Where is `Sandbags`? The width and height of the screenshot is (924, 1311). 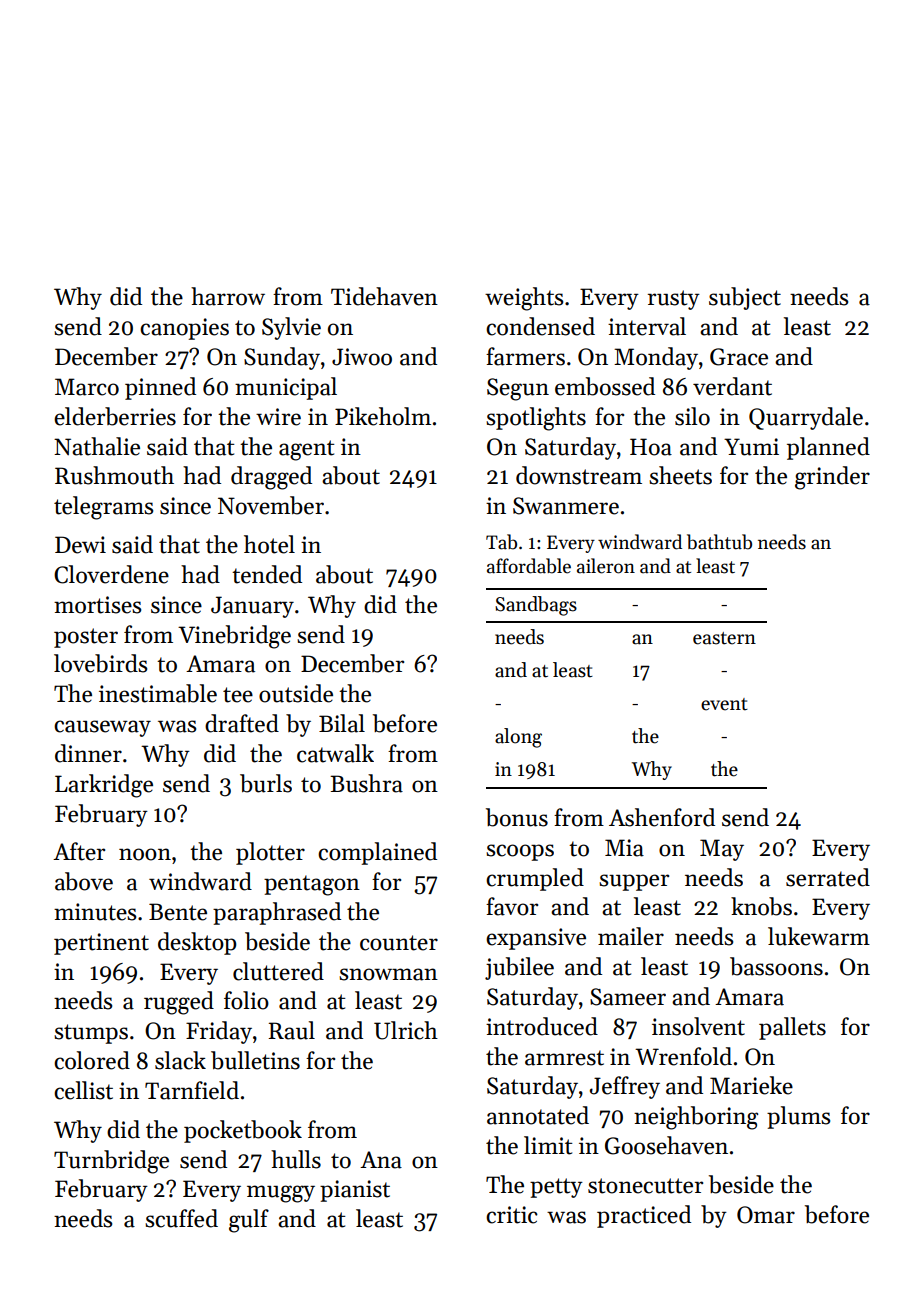
Sandbags is located at coordinates (536, 606).
